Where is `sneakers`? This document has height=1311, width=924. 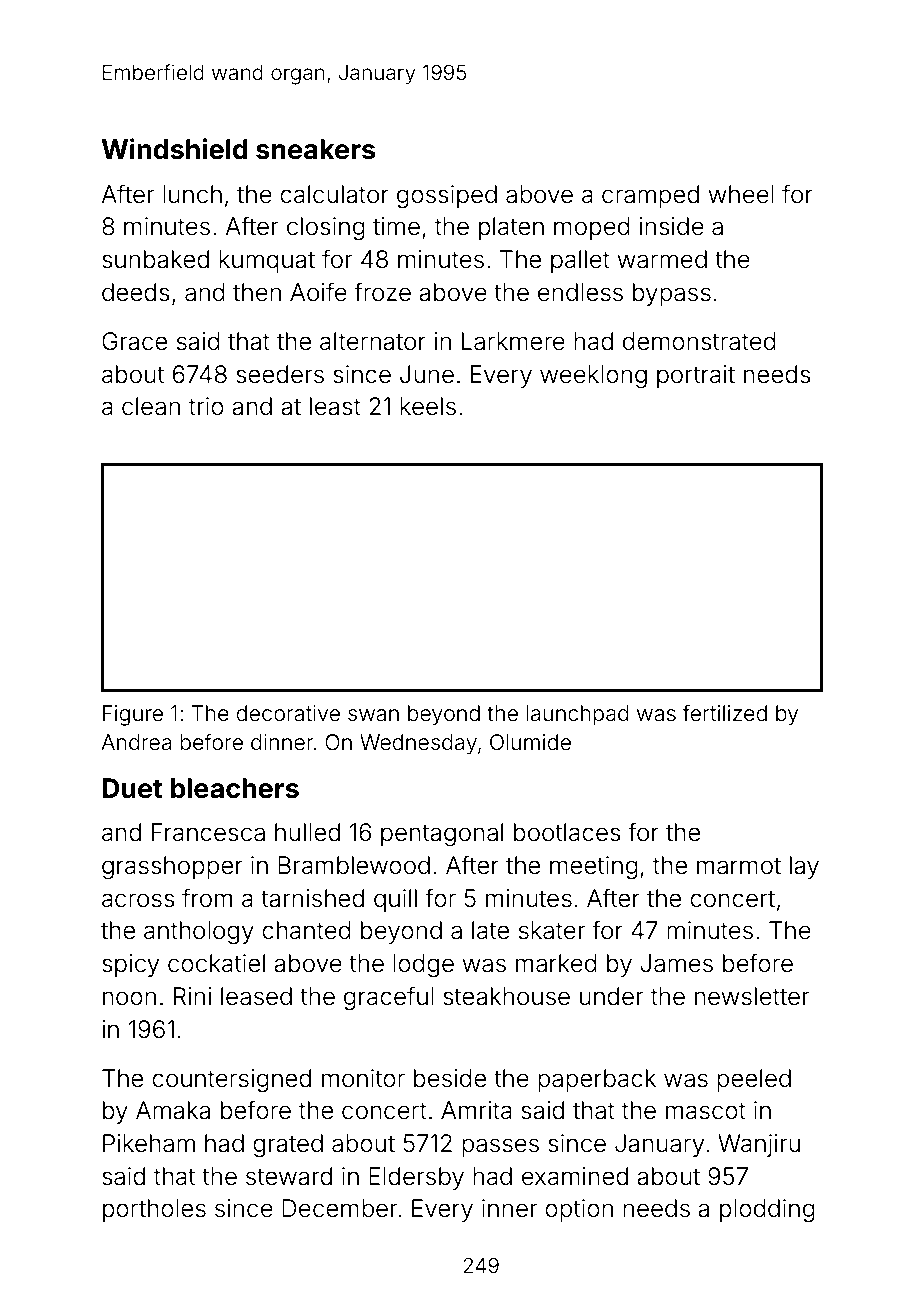 sneakers is located at coordinates (315, 149).
